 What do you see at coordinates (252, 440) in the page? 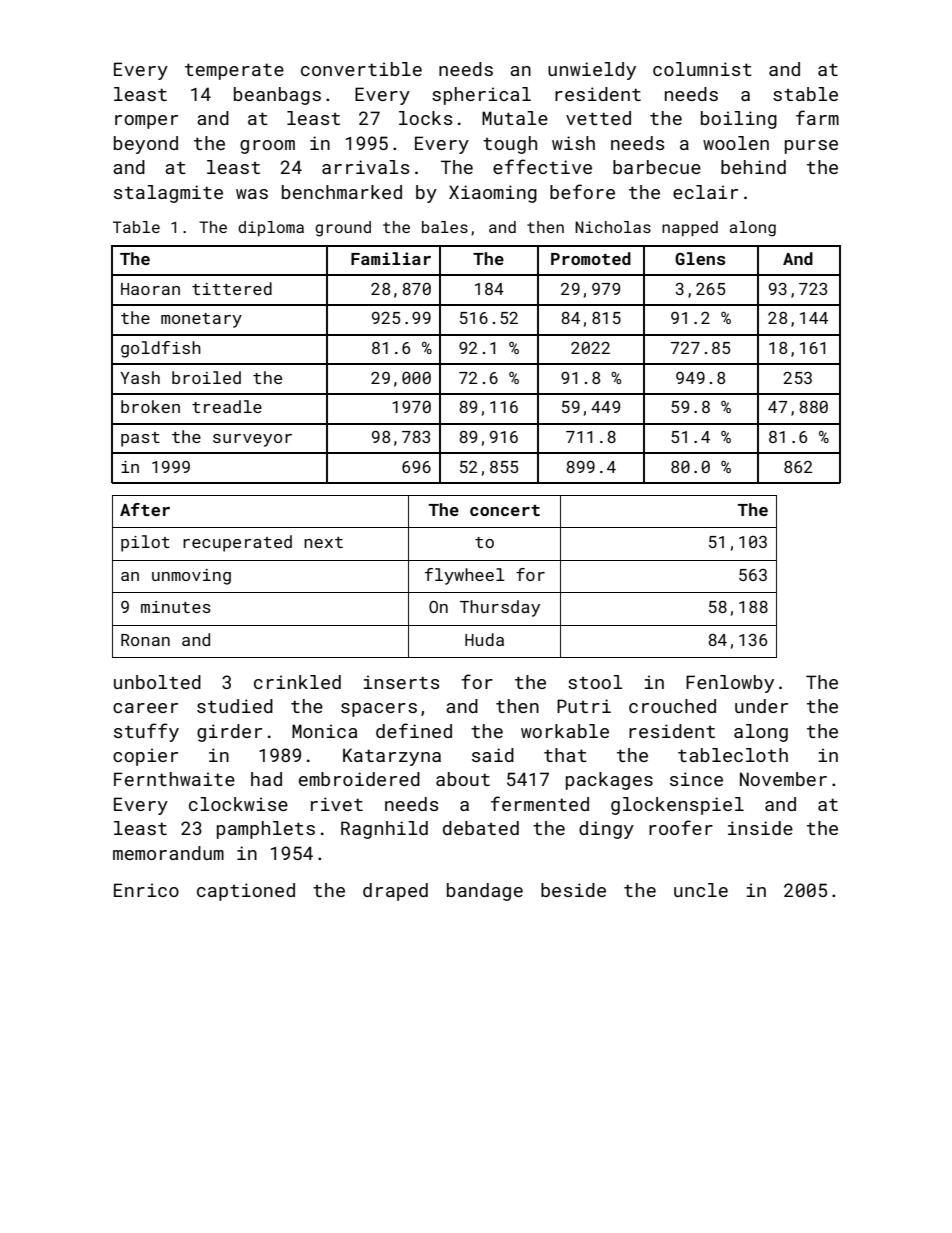
I see `surveyor` at bounding box center [252, 440].
